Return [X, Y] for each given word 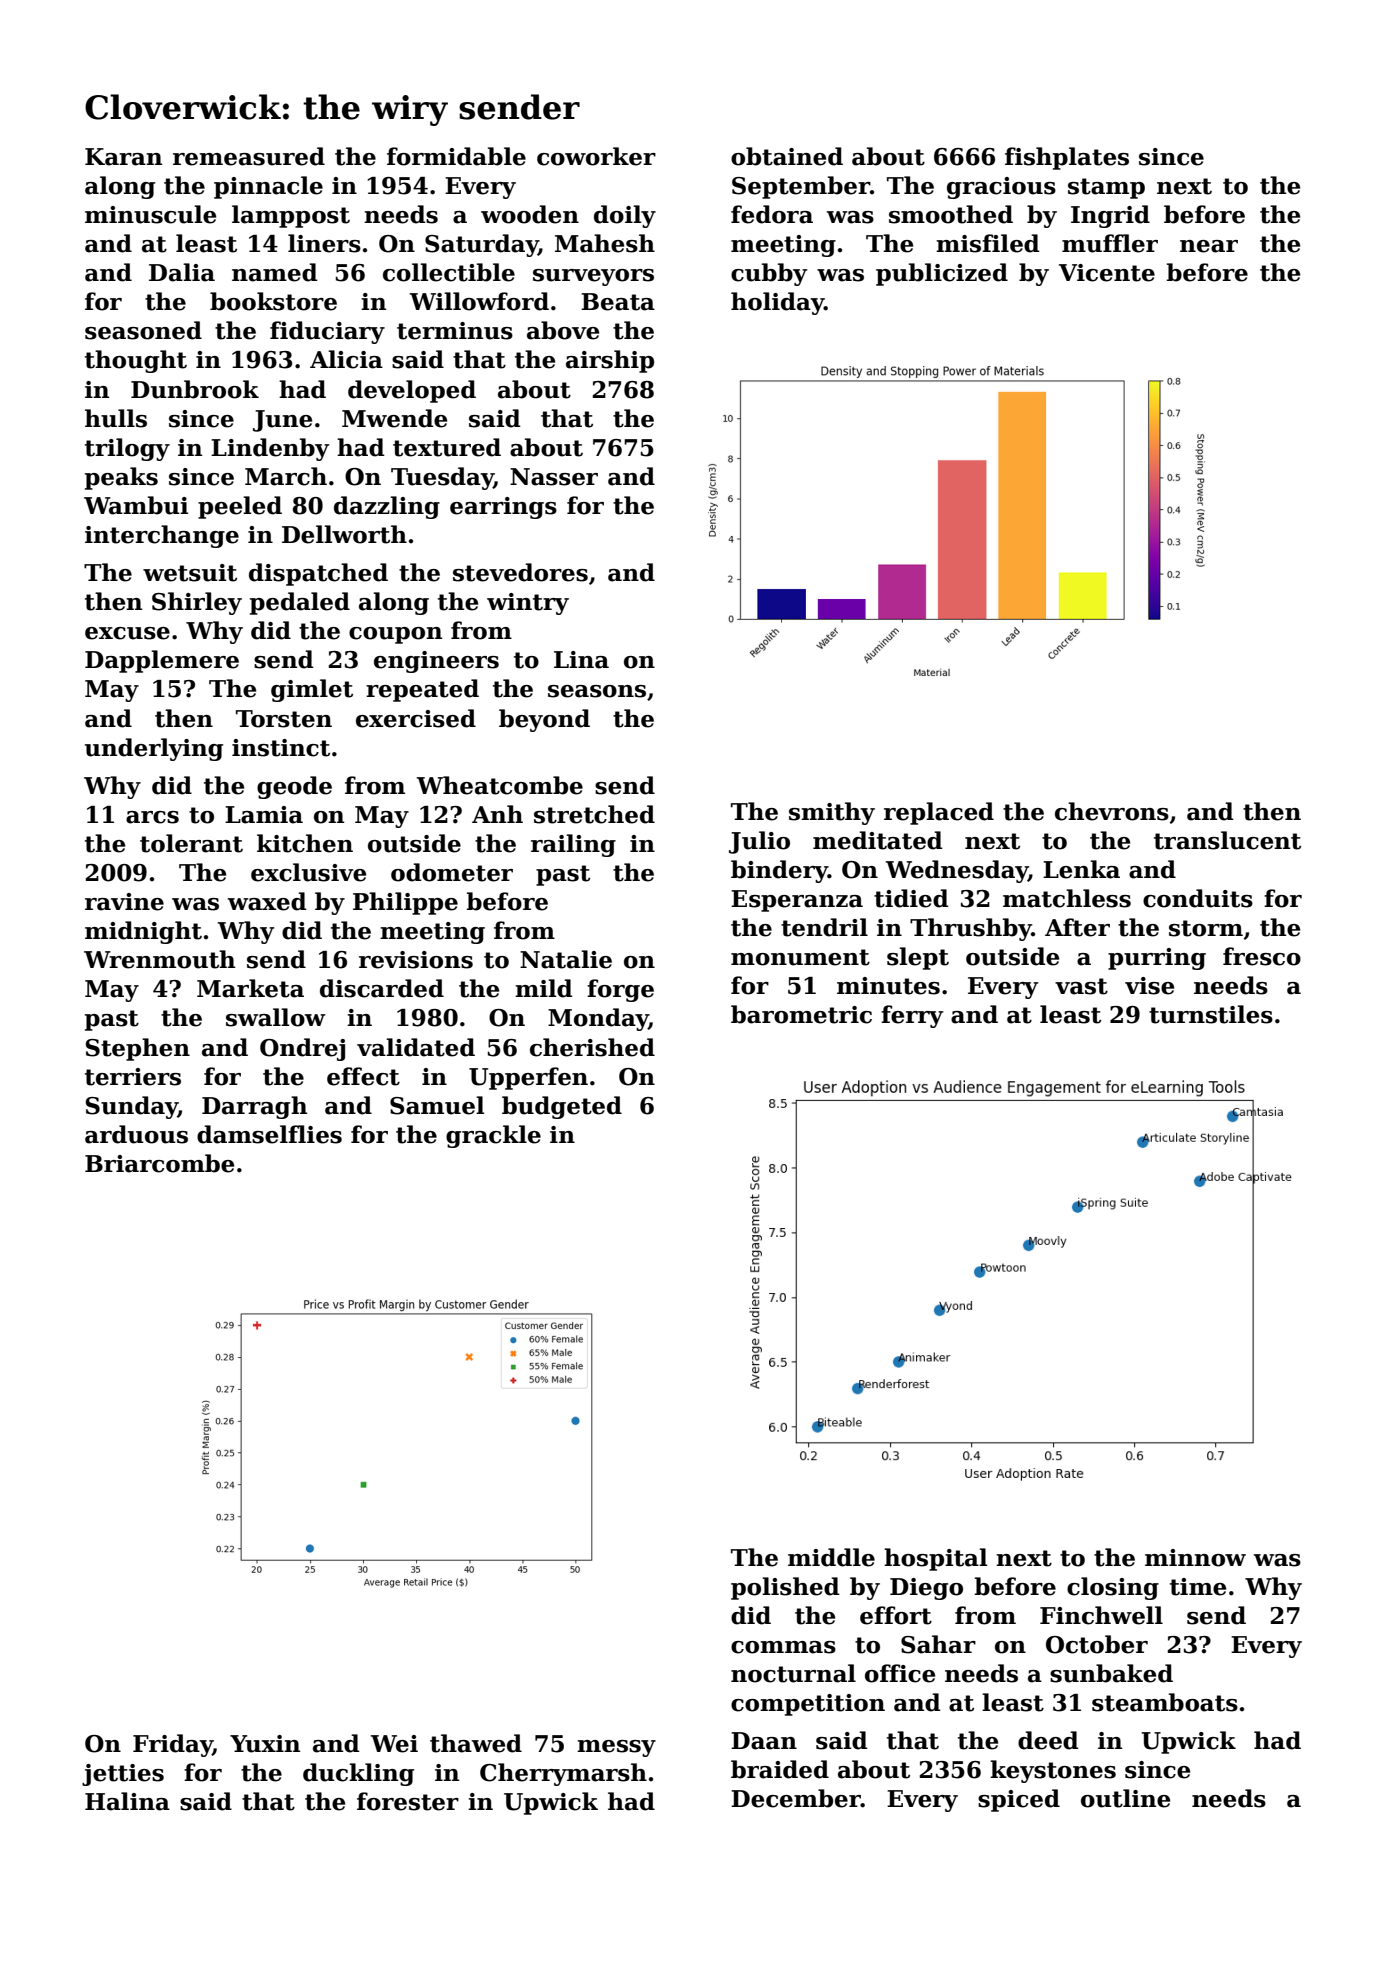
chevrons [1112, 811]
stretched [594, 814]
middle [831, 1557]
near [1209, 246]
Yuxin [265, 1744]
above [563, 330]
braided [780, 1769]
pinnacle [268, 187]
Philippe [405, 903]
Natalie [566, 959]
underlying [154, 749]
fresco [1262, 956]
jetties [123, 1775]
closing [1113, 1588]
